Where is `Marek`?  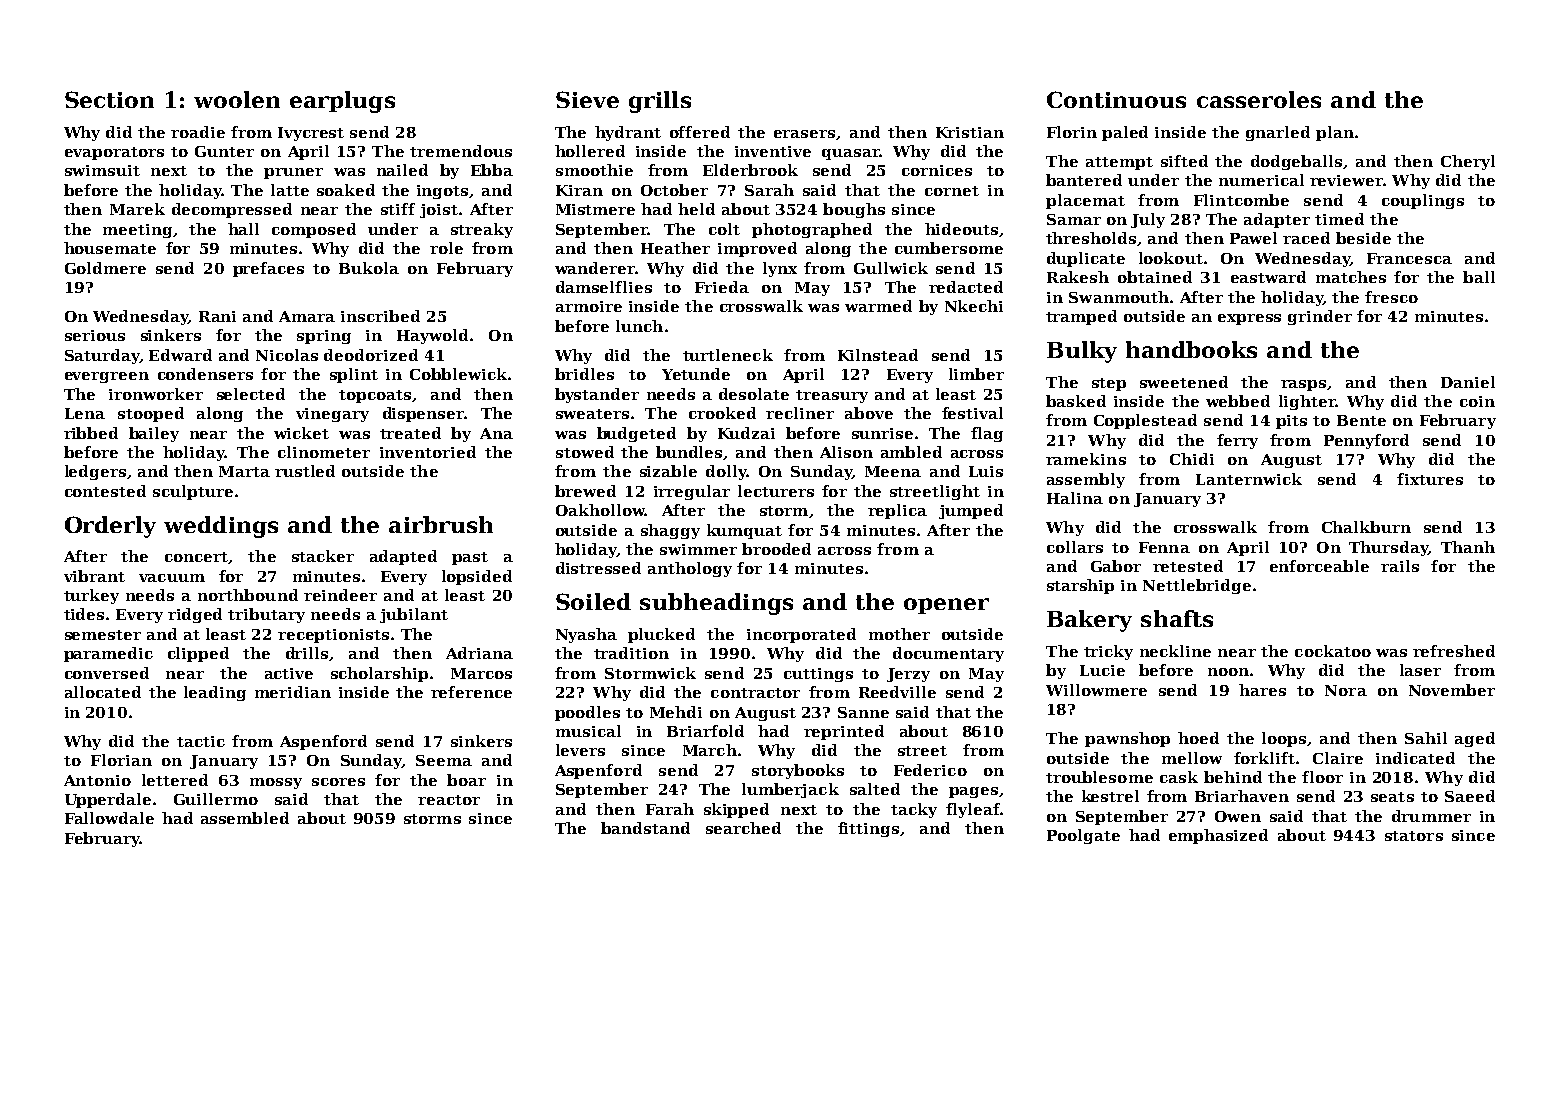 Marek is located at coordinates (137, 209).
